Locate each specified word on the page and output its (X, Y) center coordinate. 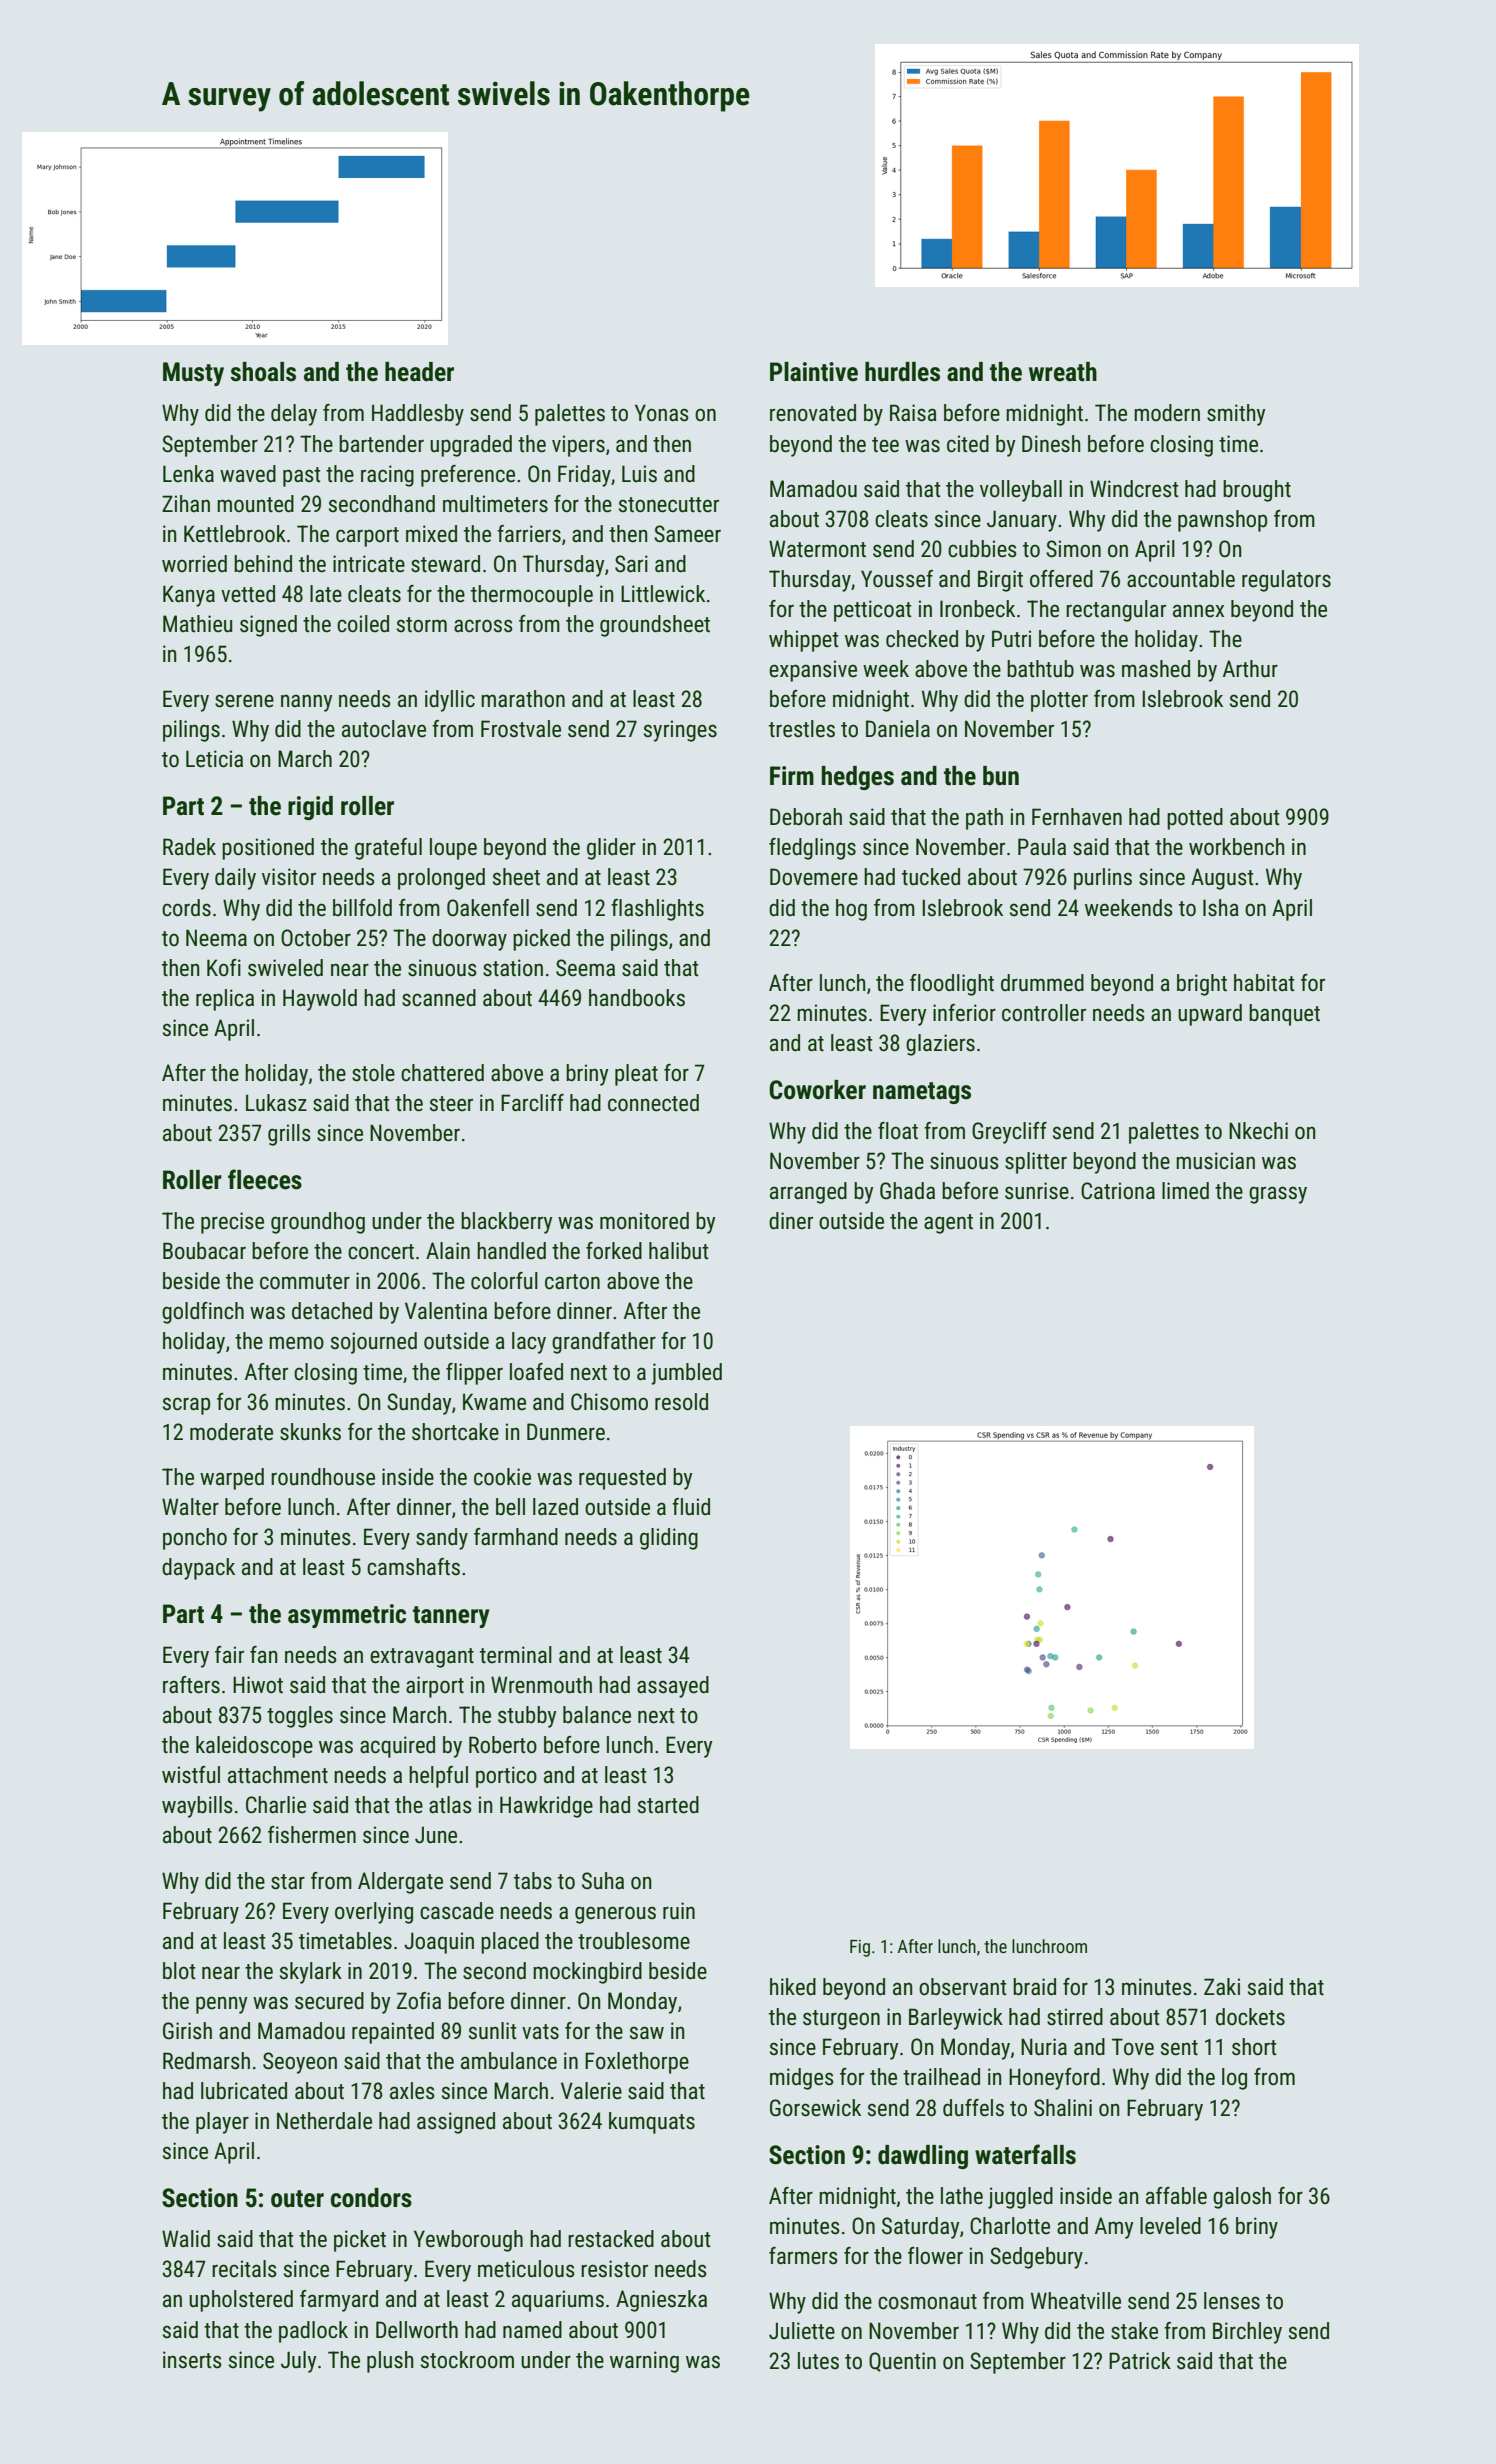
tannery (451, 1617)
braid (1034, 1987)
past (302, 477)
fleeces (265, 1179)
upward (1210, 1015)
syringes (680, 731)
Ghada (907, 1191)
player (222, 2123)
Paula (1042, 847)
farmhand (516, 1537)
